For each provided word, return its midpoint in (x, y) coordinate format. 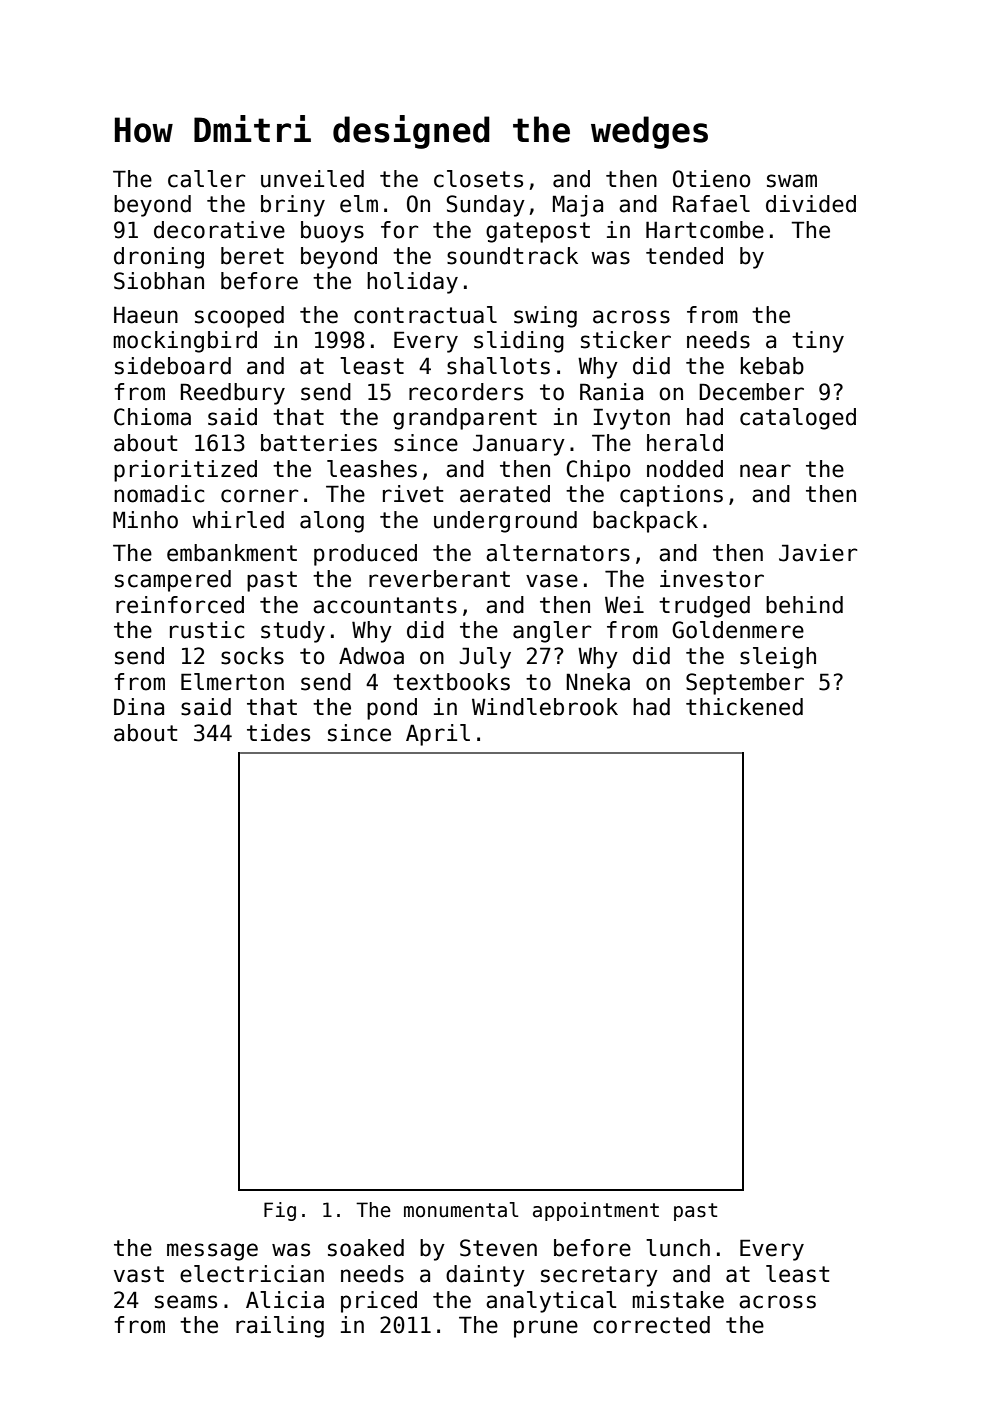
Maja (578, 206)
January (519, 445)
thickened (744, 707)
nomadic (159, 494)
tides (278, 733)
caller (206, 179)
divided (811, 204)
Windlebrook (545, 707)
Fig (280, 1211)
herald (685, 443)
